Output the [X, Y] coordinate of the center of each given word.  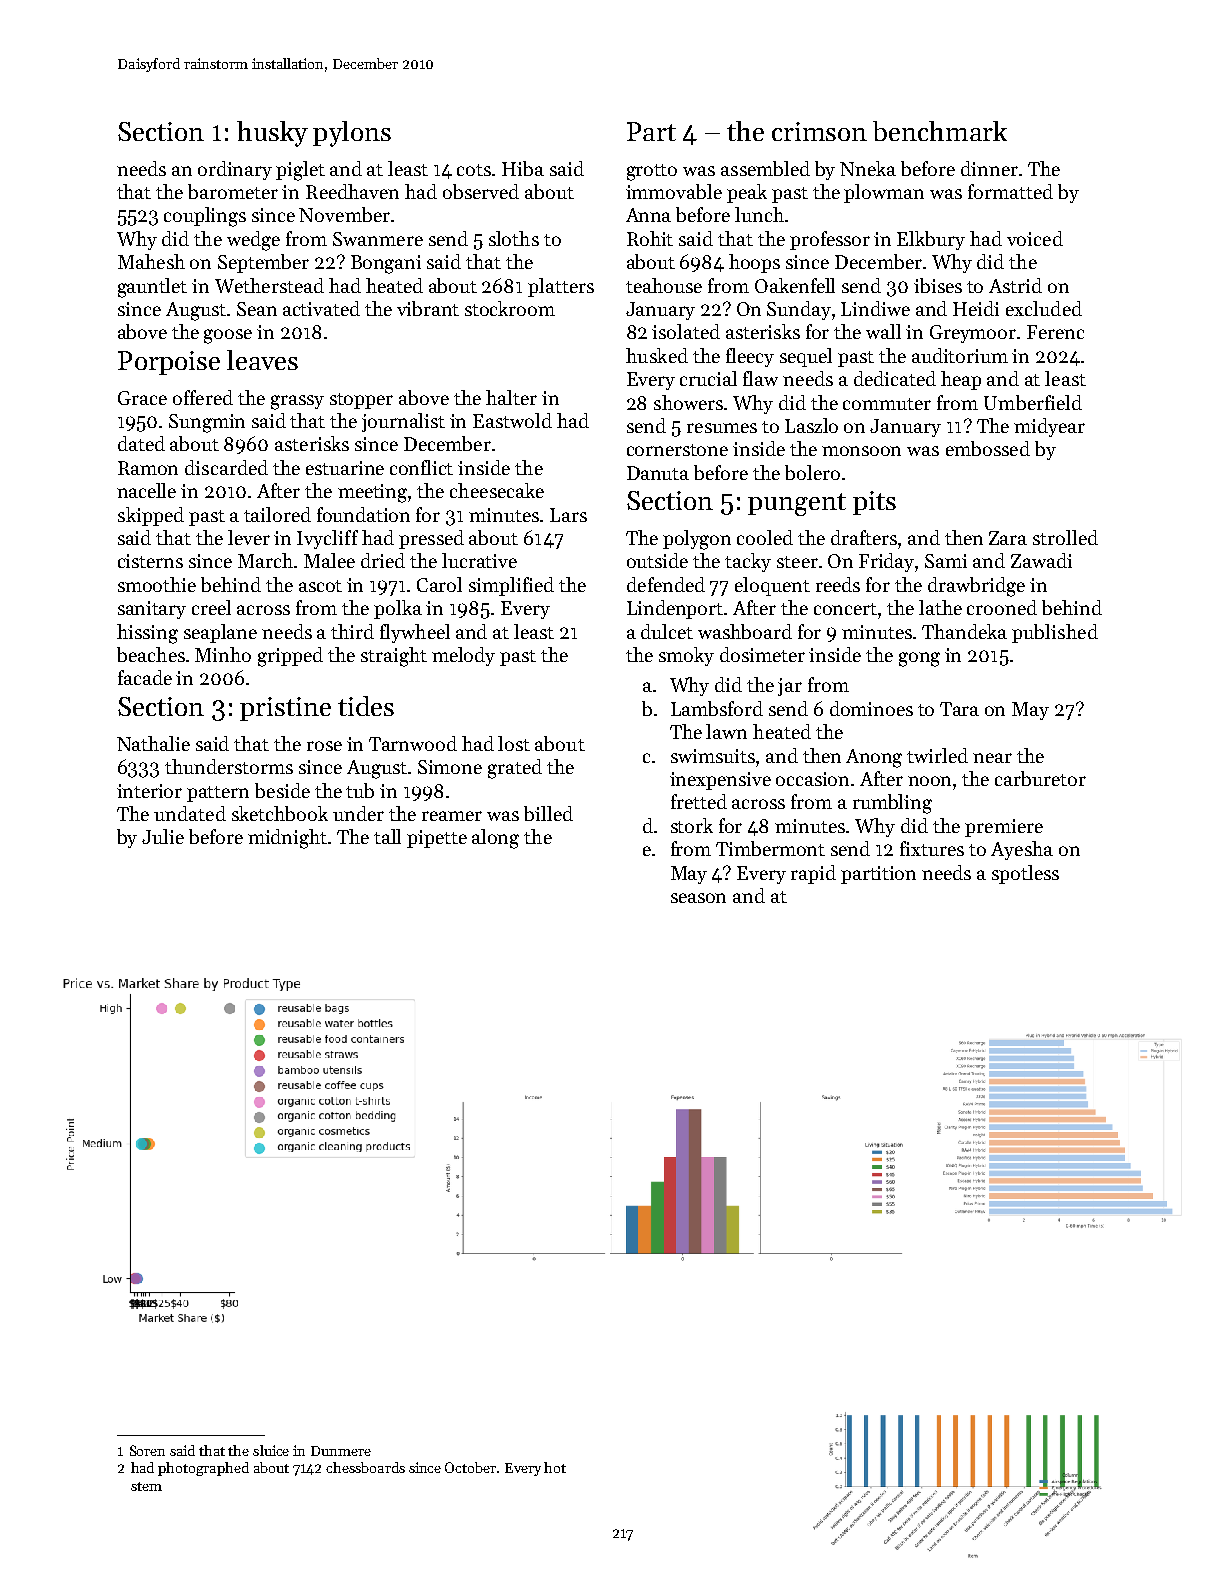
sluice [271, 1450]
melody [463, 656]
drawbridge [976, 587]
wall [883, 331]
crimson [819, 131]
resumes [722, 428]
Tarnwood [413, 743]
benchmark [940, 131]
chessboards [365, 1467]
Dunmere [341, 1451]
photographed [203, 1469]
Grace [142, 398]
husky [272, 134]
